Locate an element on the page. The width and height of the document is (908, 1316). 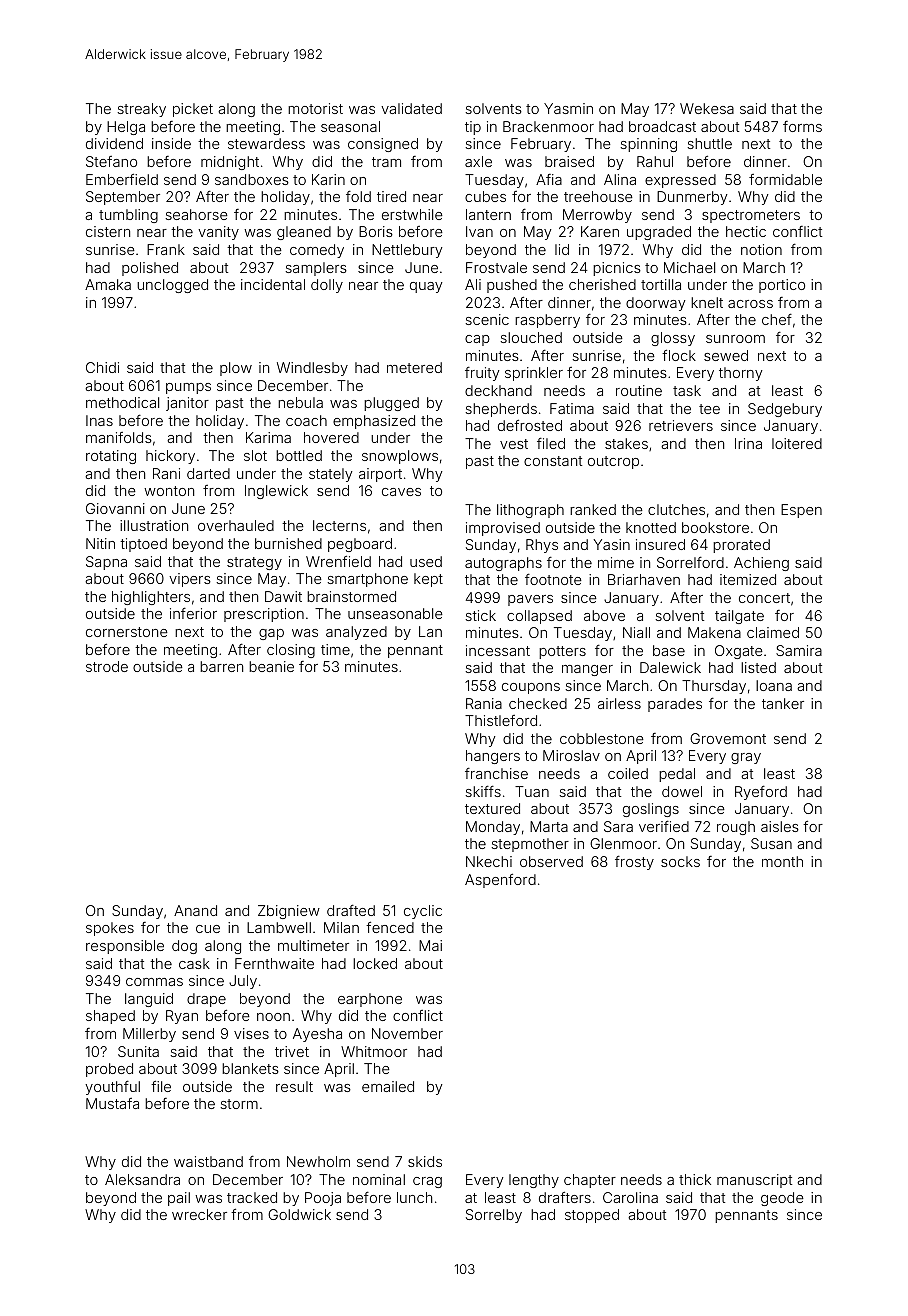
strode is located at coordinates (107, 666).
